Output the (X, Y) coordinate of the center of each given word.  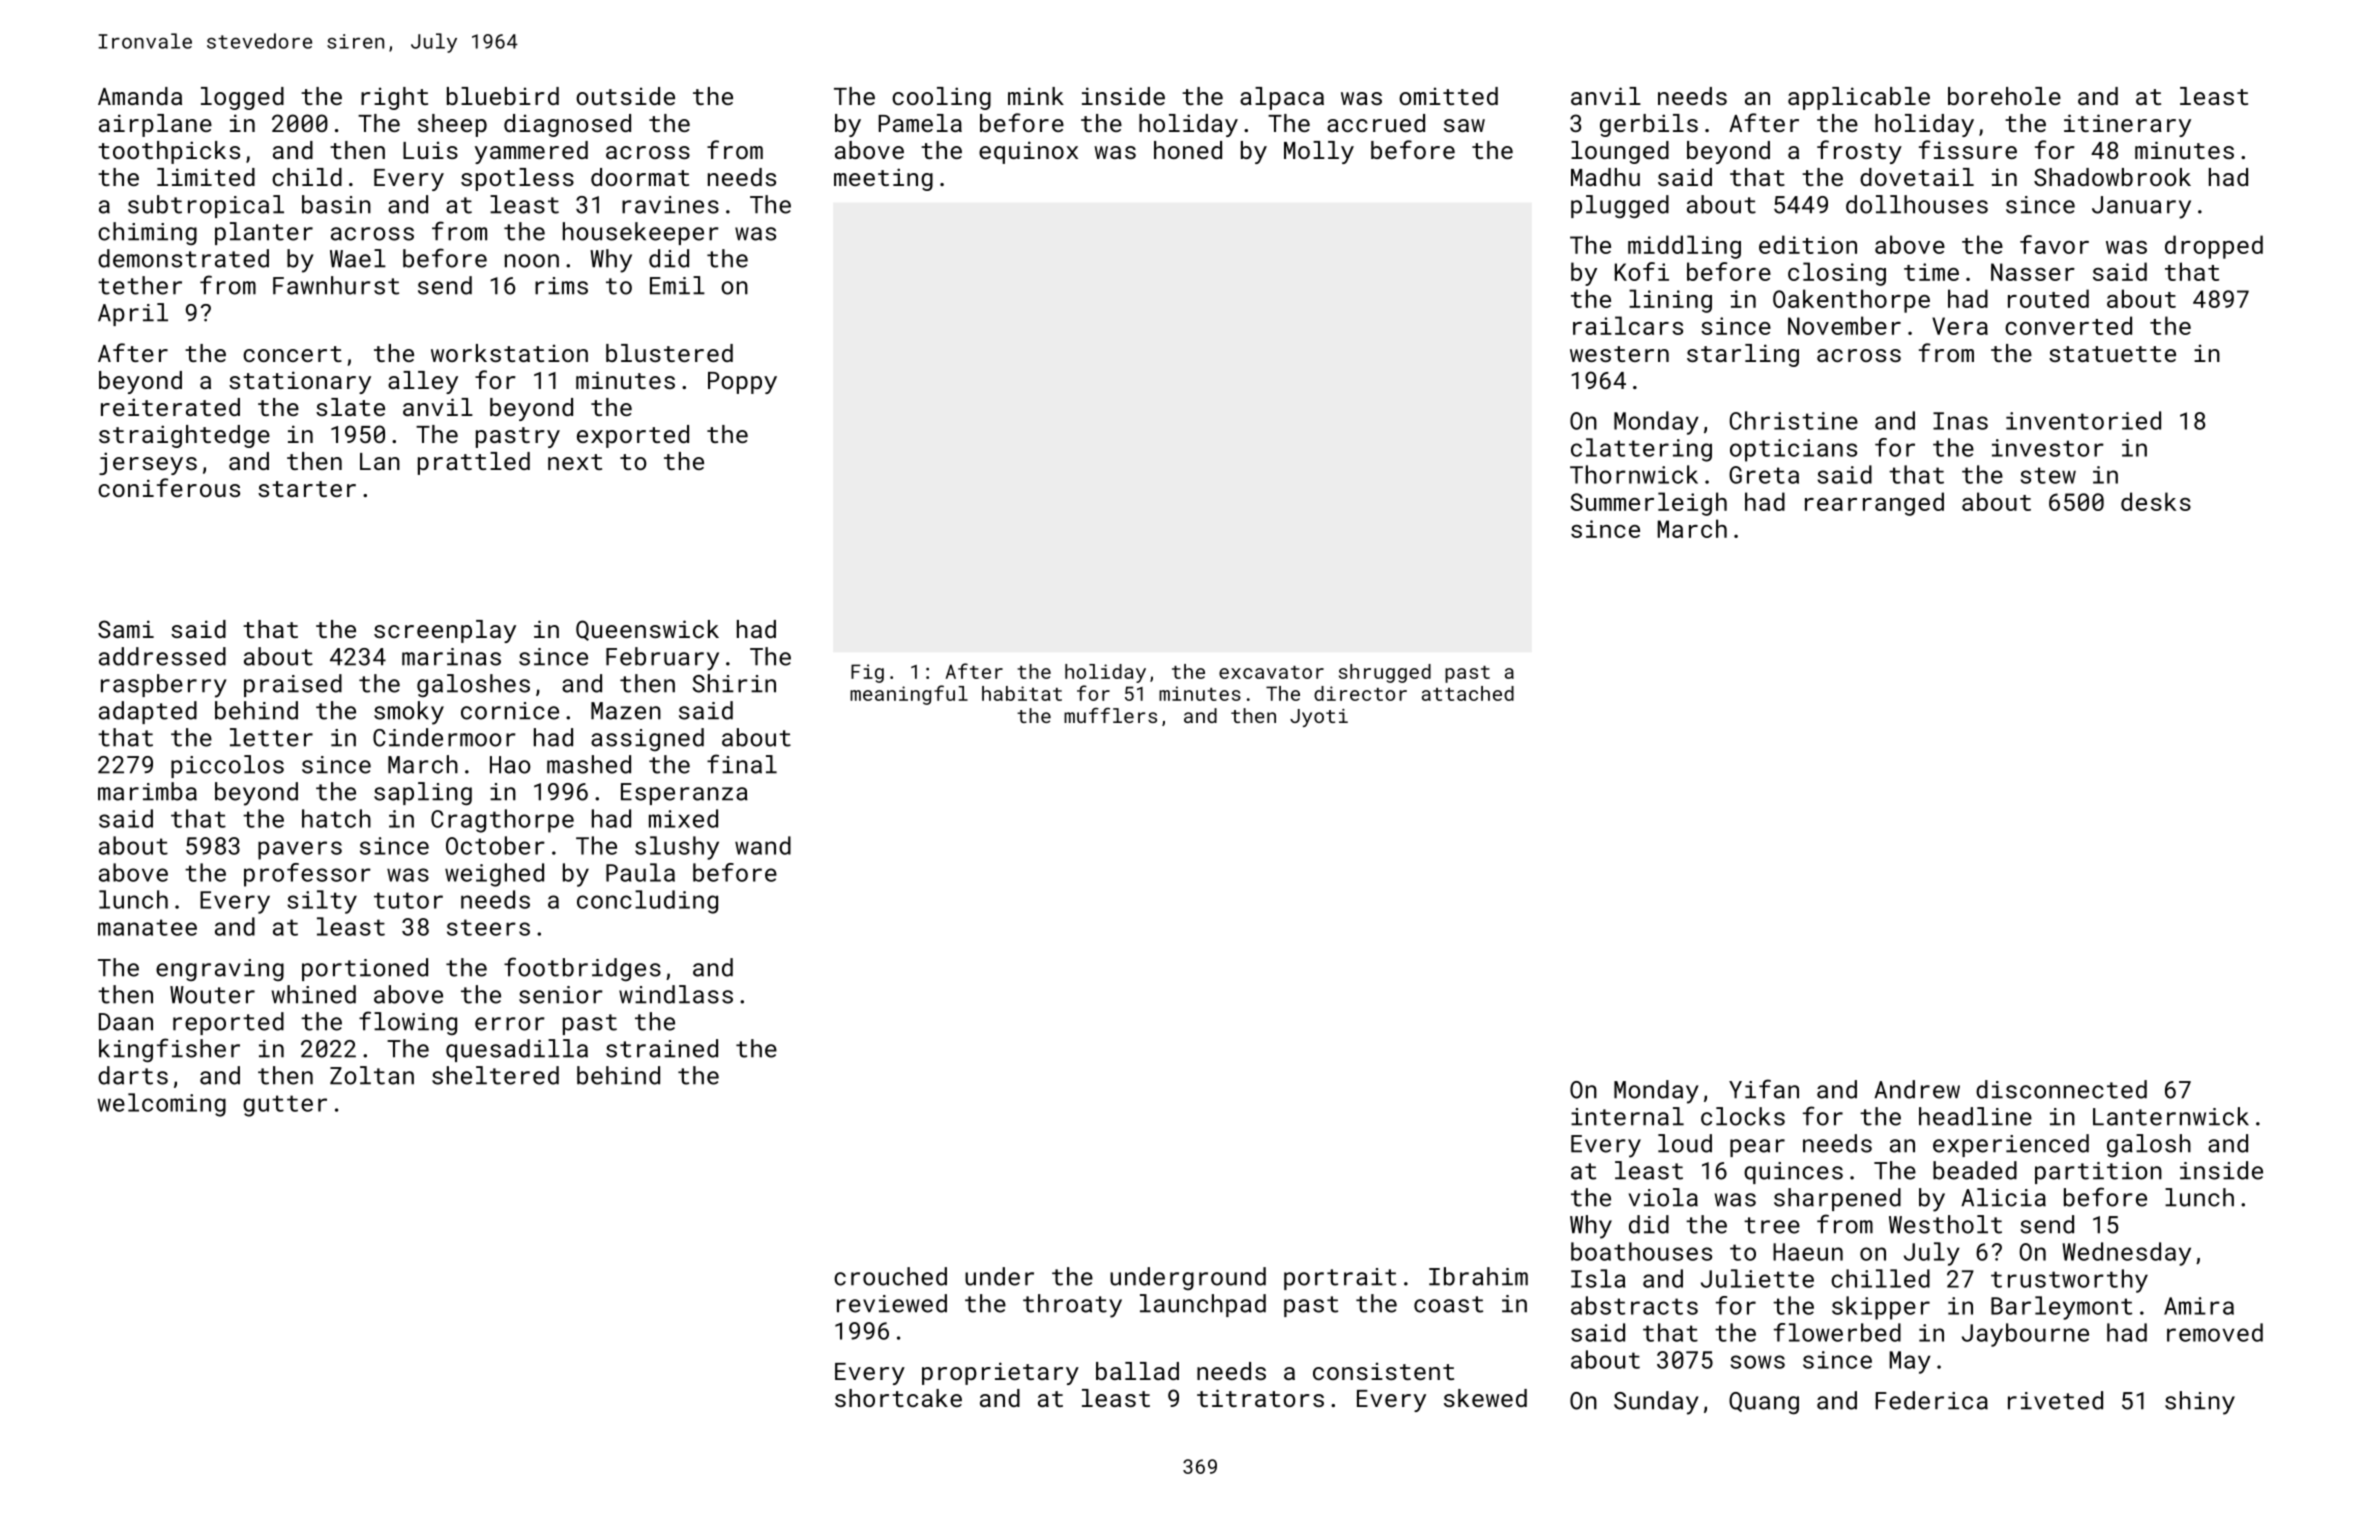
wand (763, 845)
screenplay (445, 631)
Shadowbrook (2112, 177)
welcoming (161, 1105)
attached (1468, 693)
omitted (1448, 96)
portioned (365, 969)
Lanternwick (2171, 1116)
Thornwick (1634, 474)
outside (625, 96)
